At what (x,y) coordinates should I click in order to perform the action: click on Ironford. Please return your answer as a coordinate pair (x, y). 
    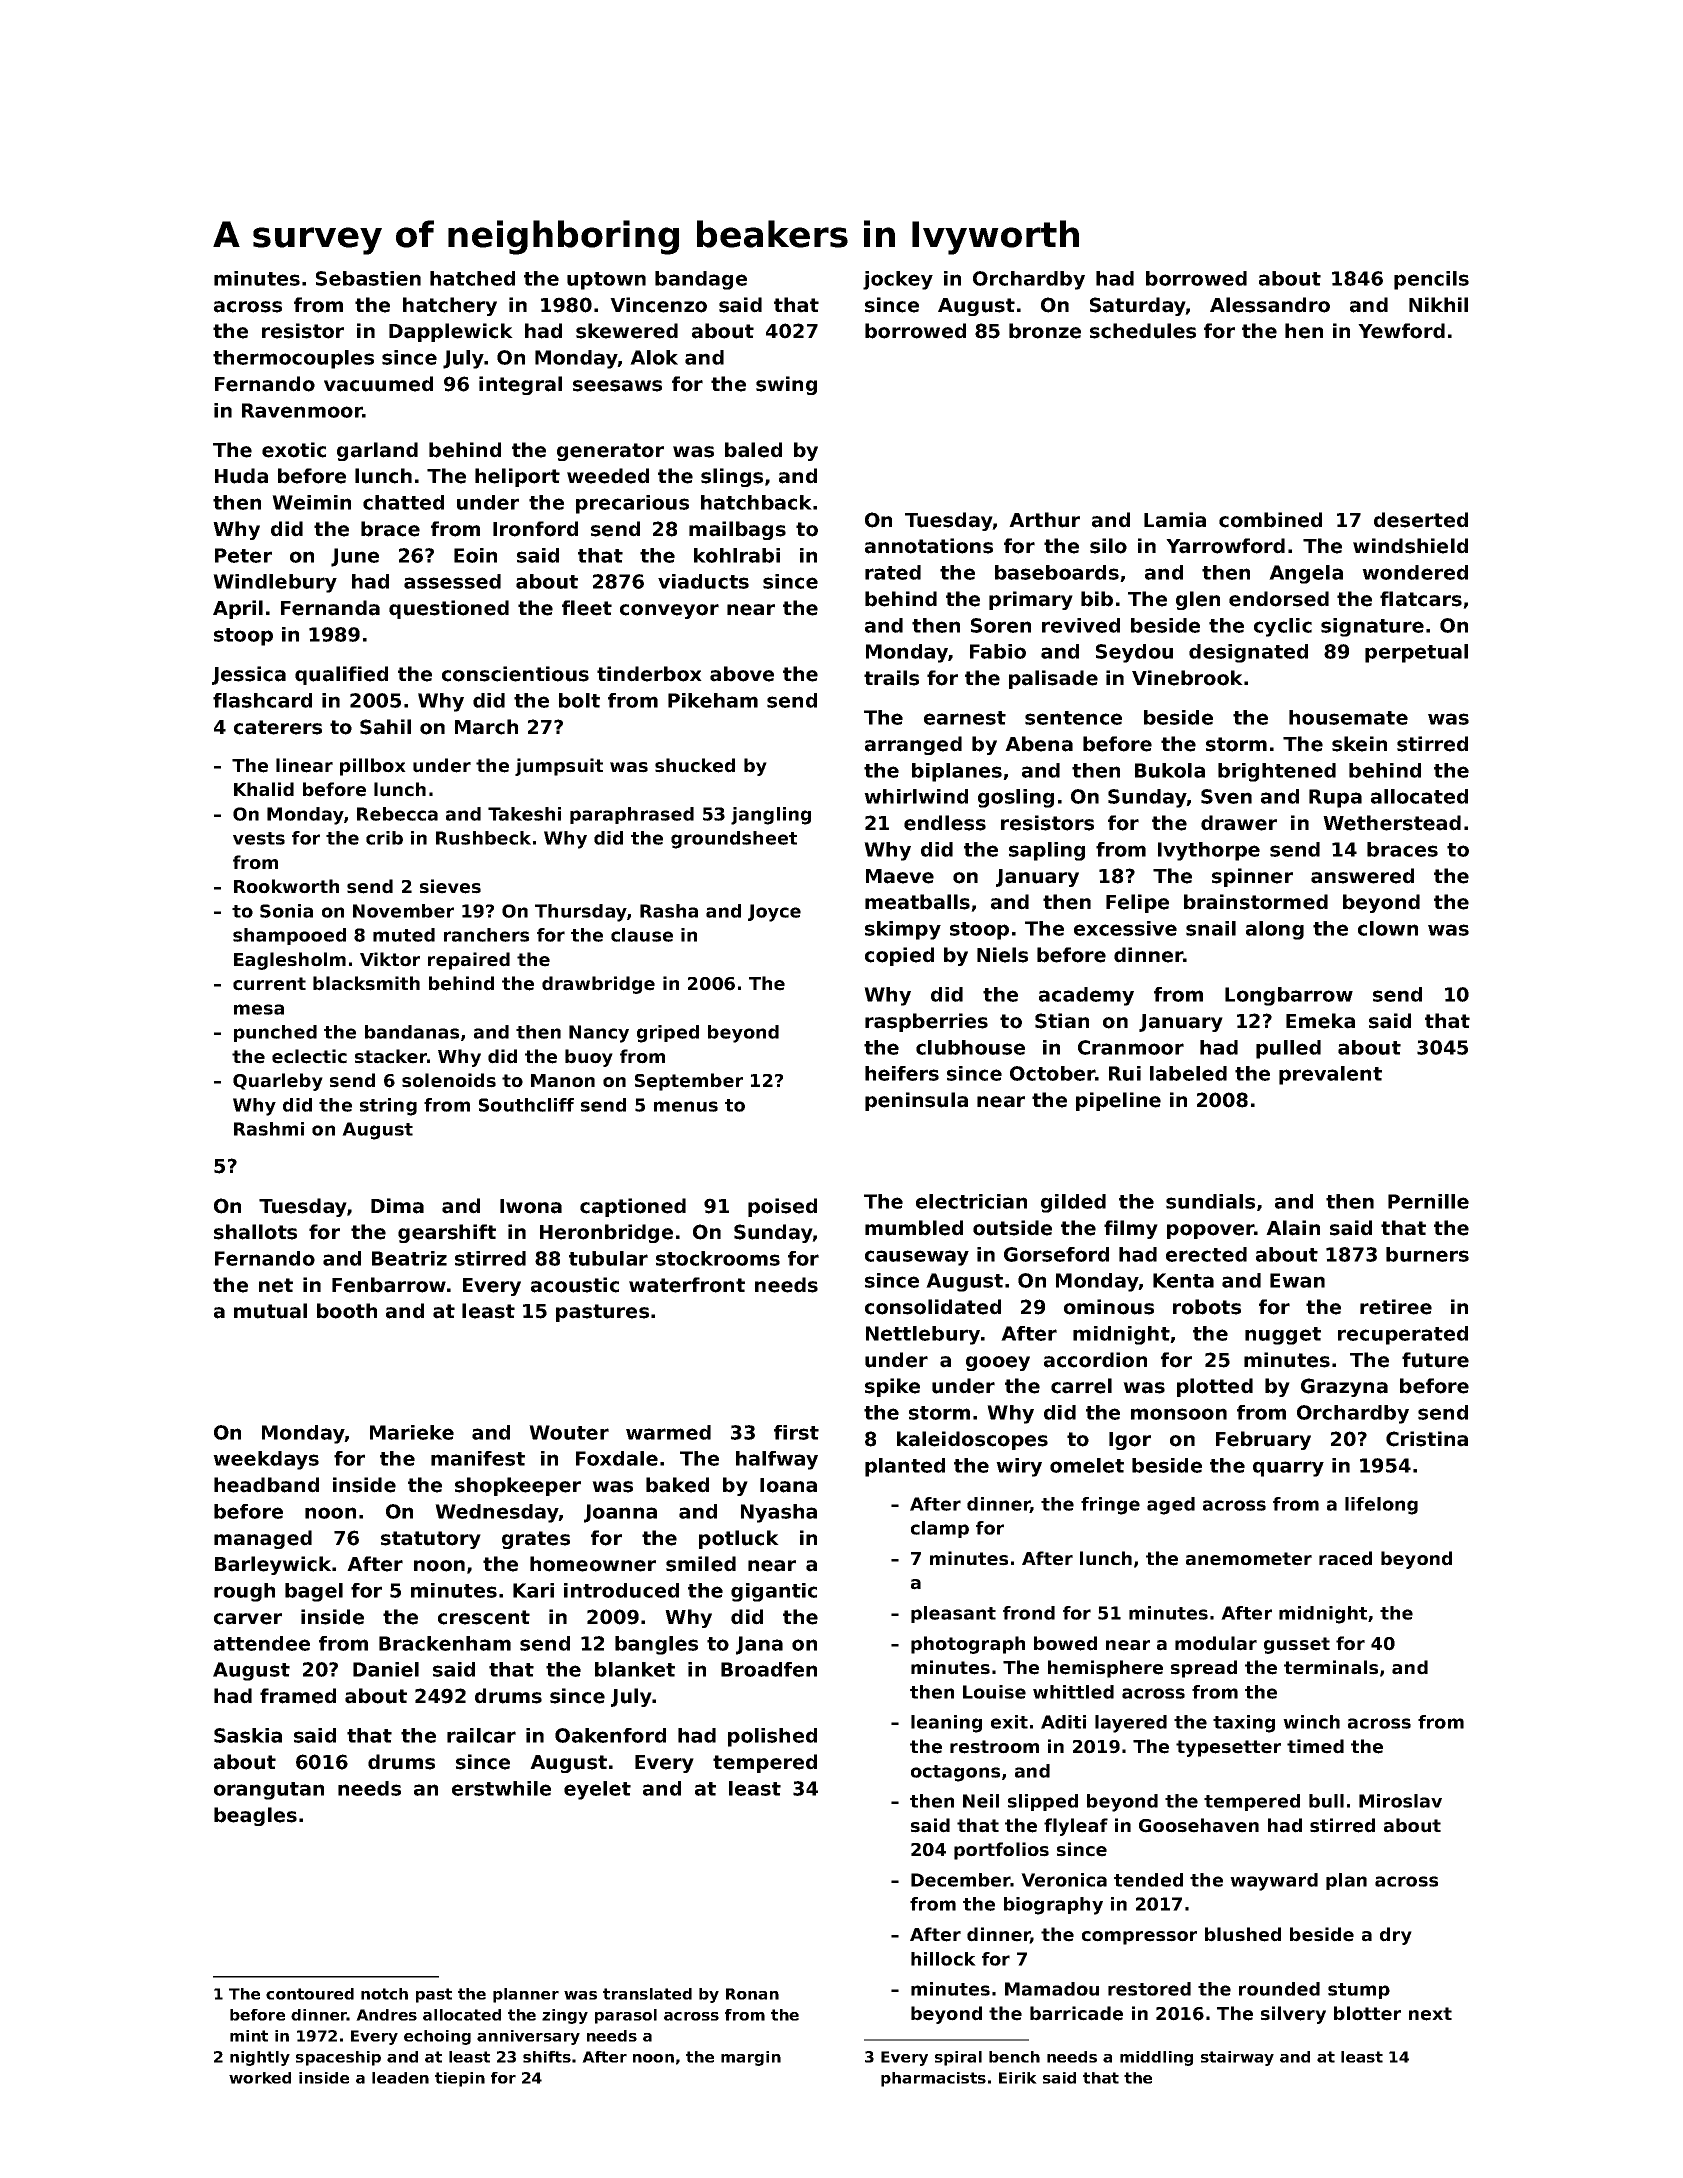
    Looking at the image, I should click on (535, 529).
